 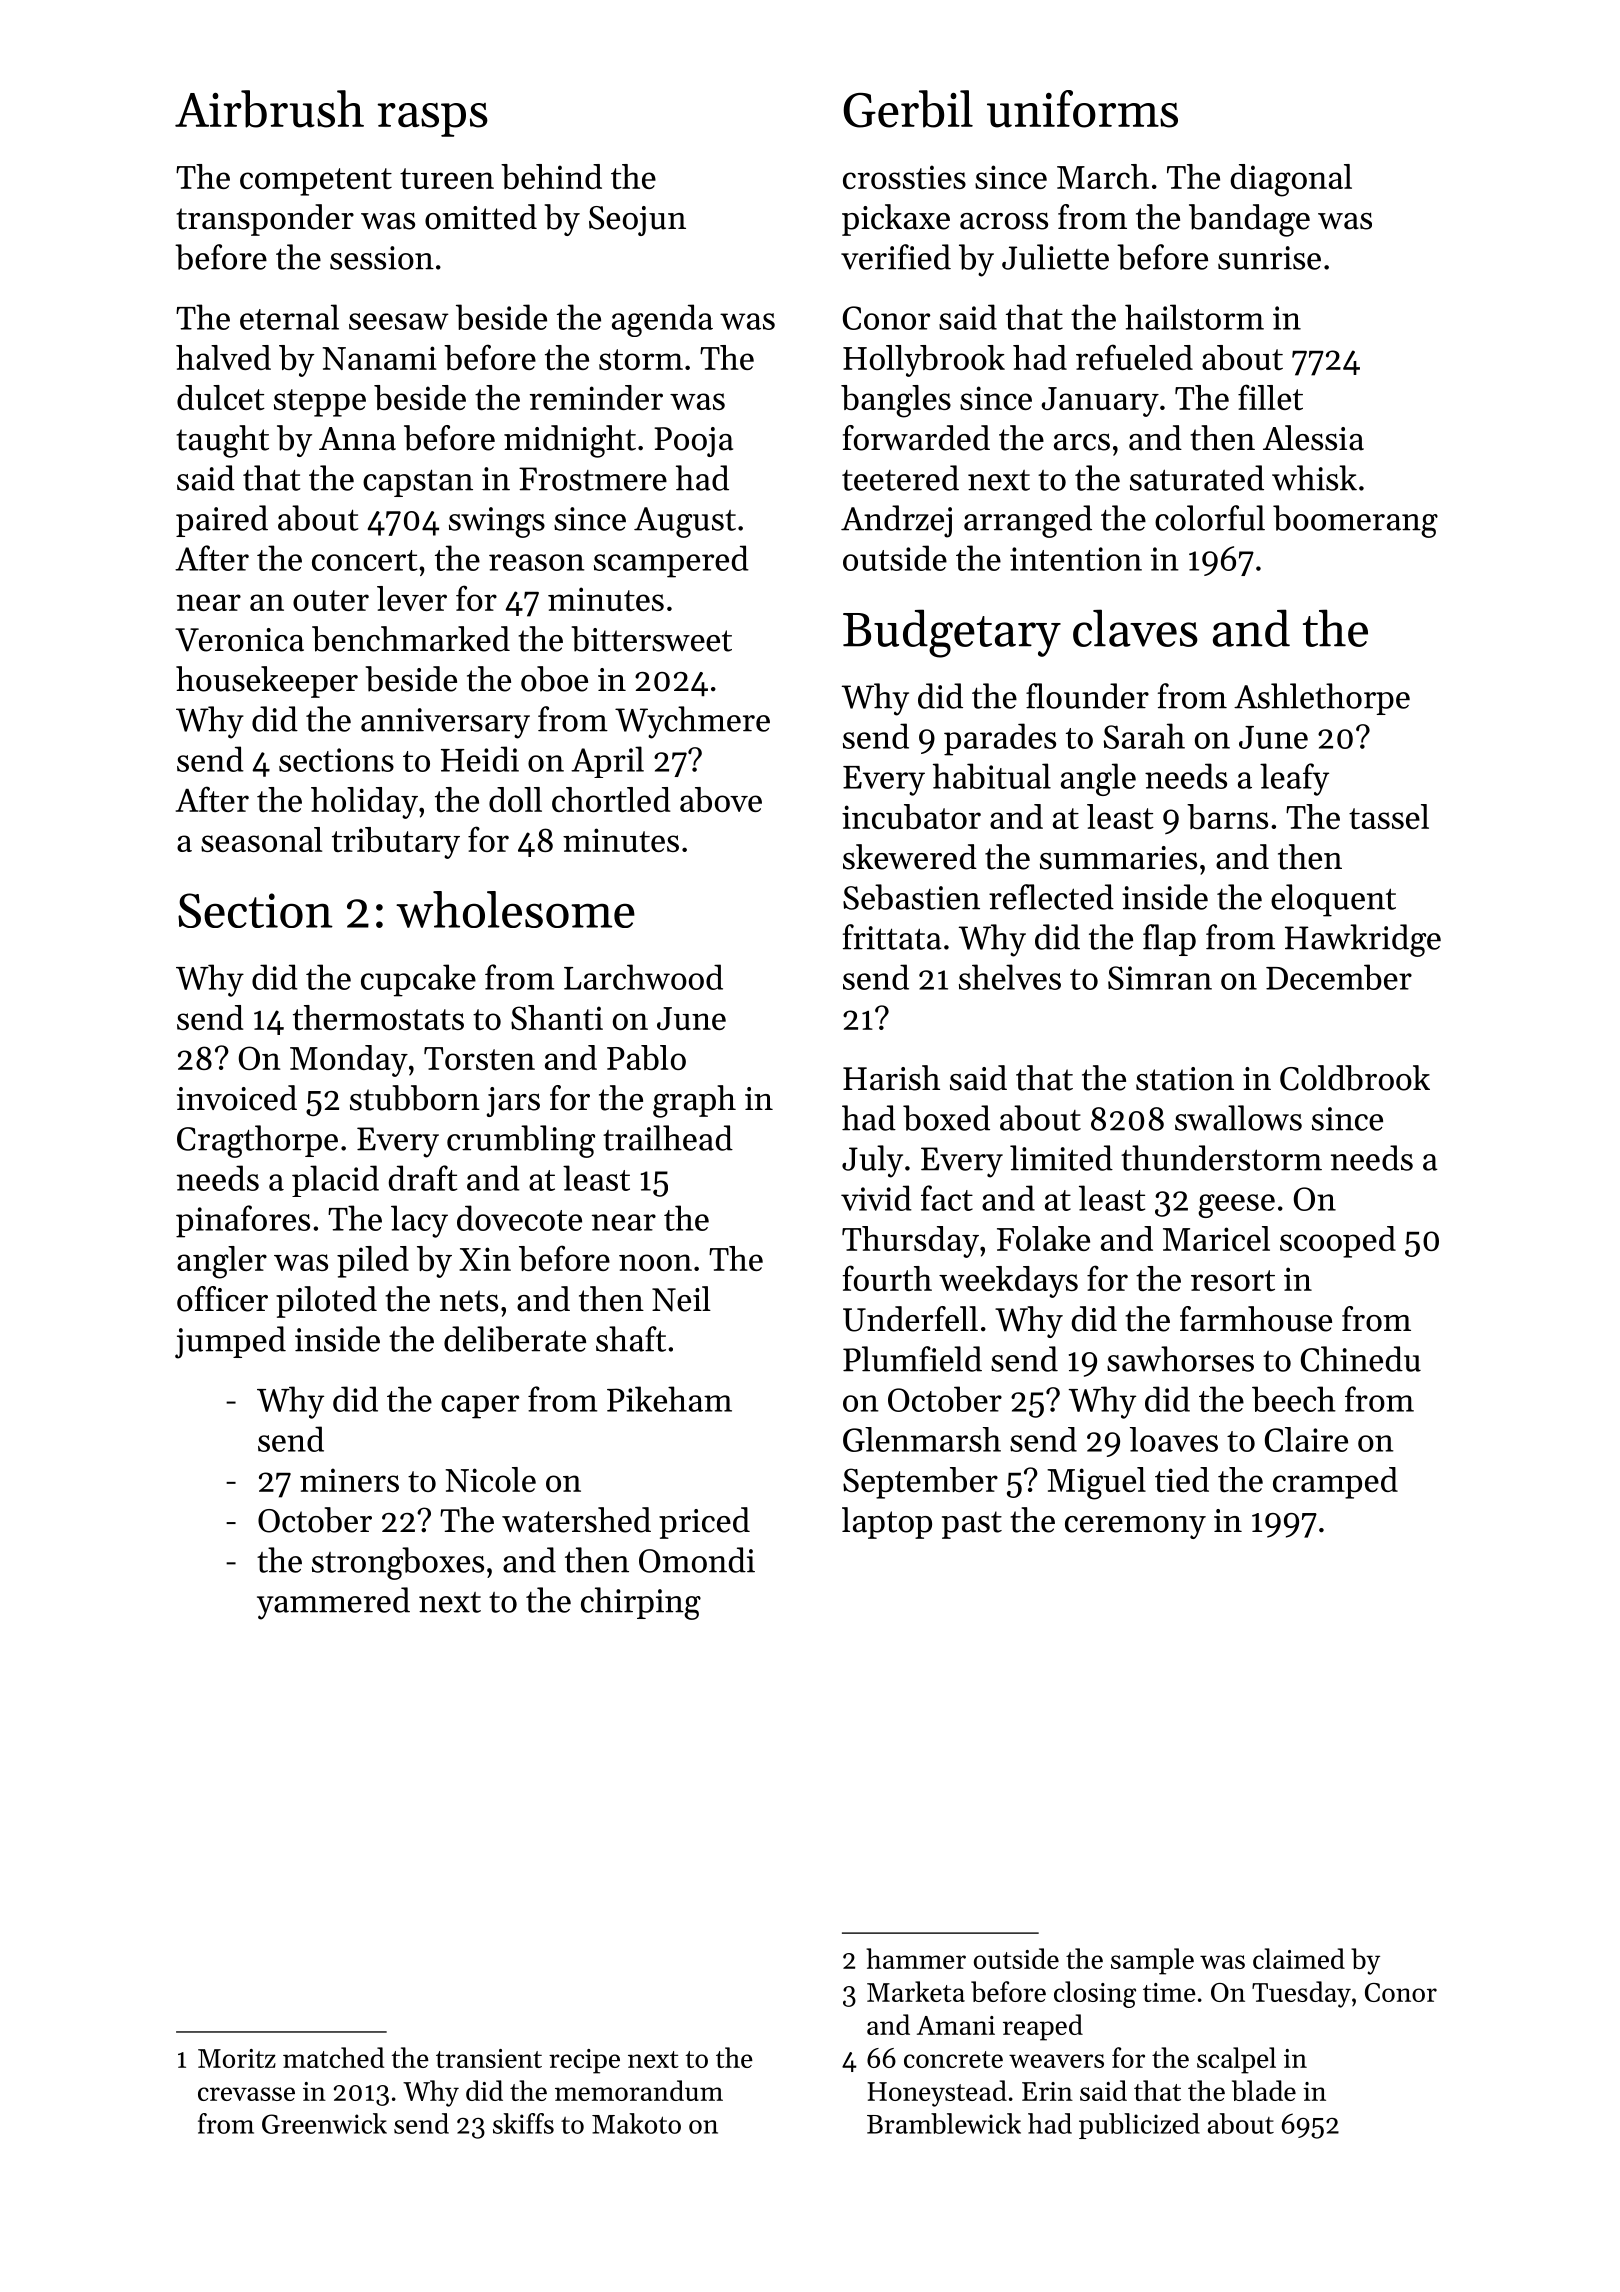 What do you see at coordinates (269, 109) in the page?
I see `Airbrush` at bounding box center [269, 109].
